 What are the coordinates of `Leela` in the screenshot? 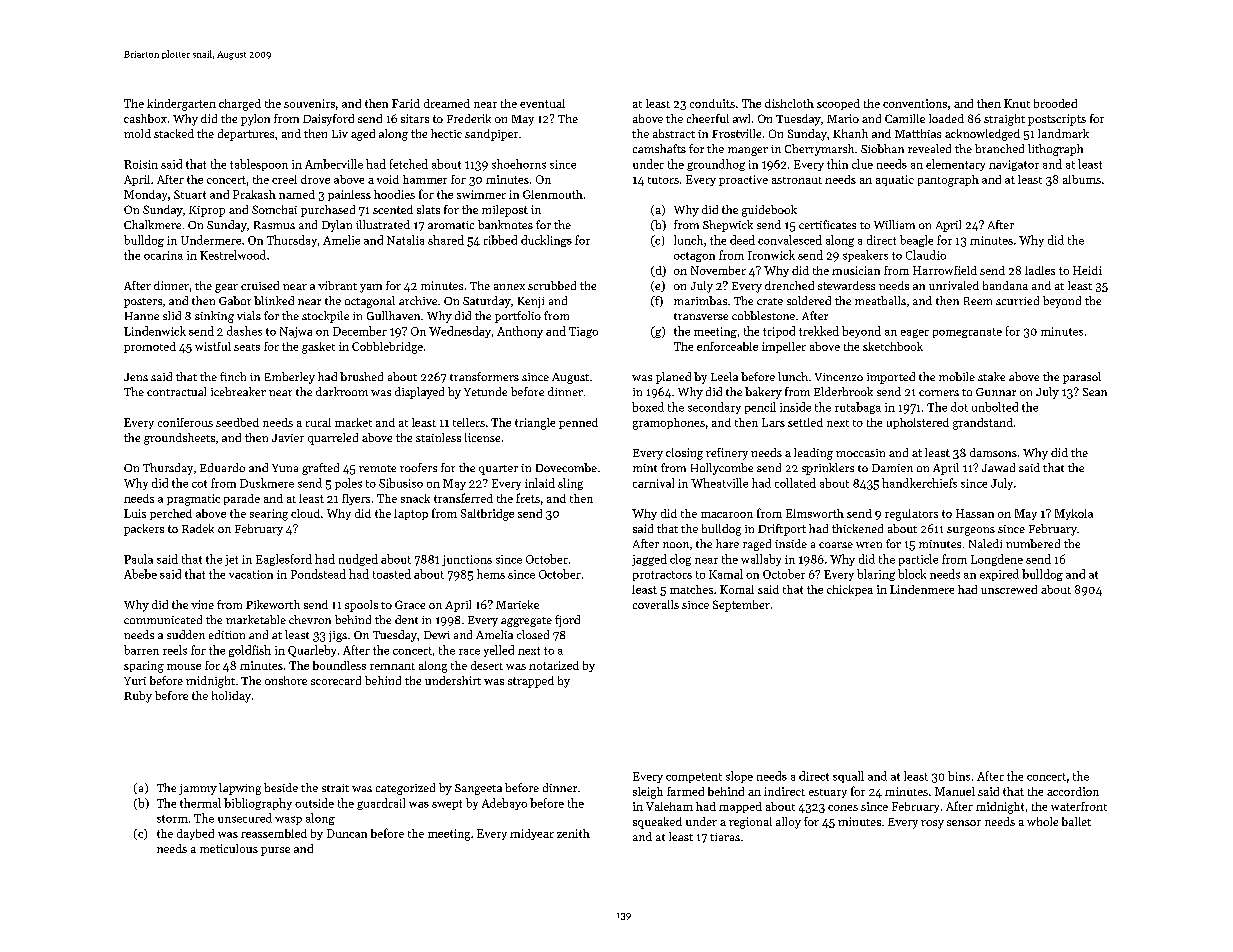 It's located at (724, 376).
